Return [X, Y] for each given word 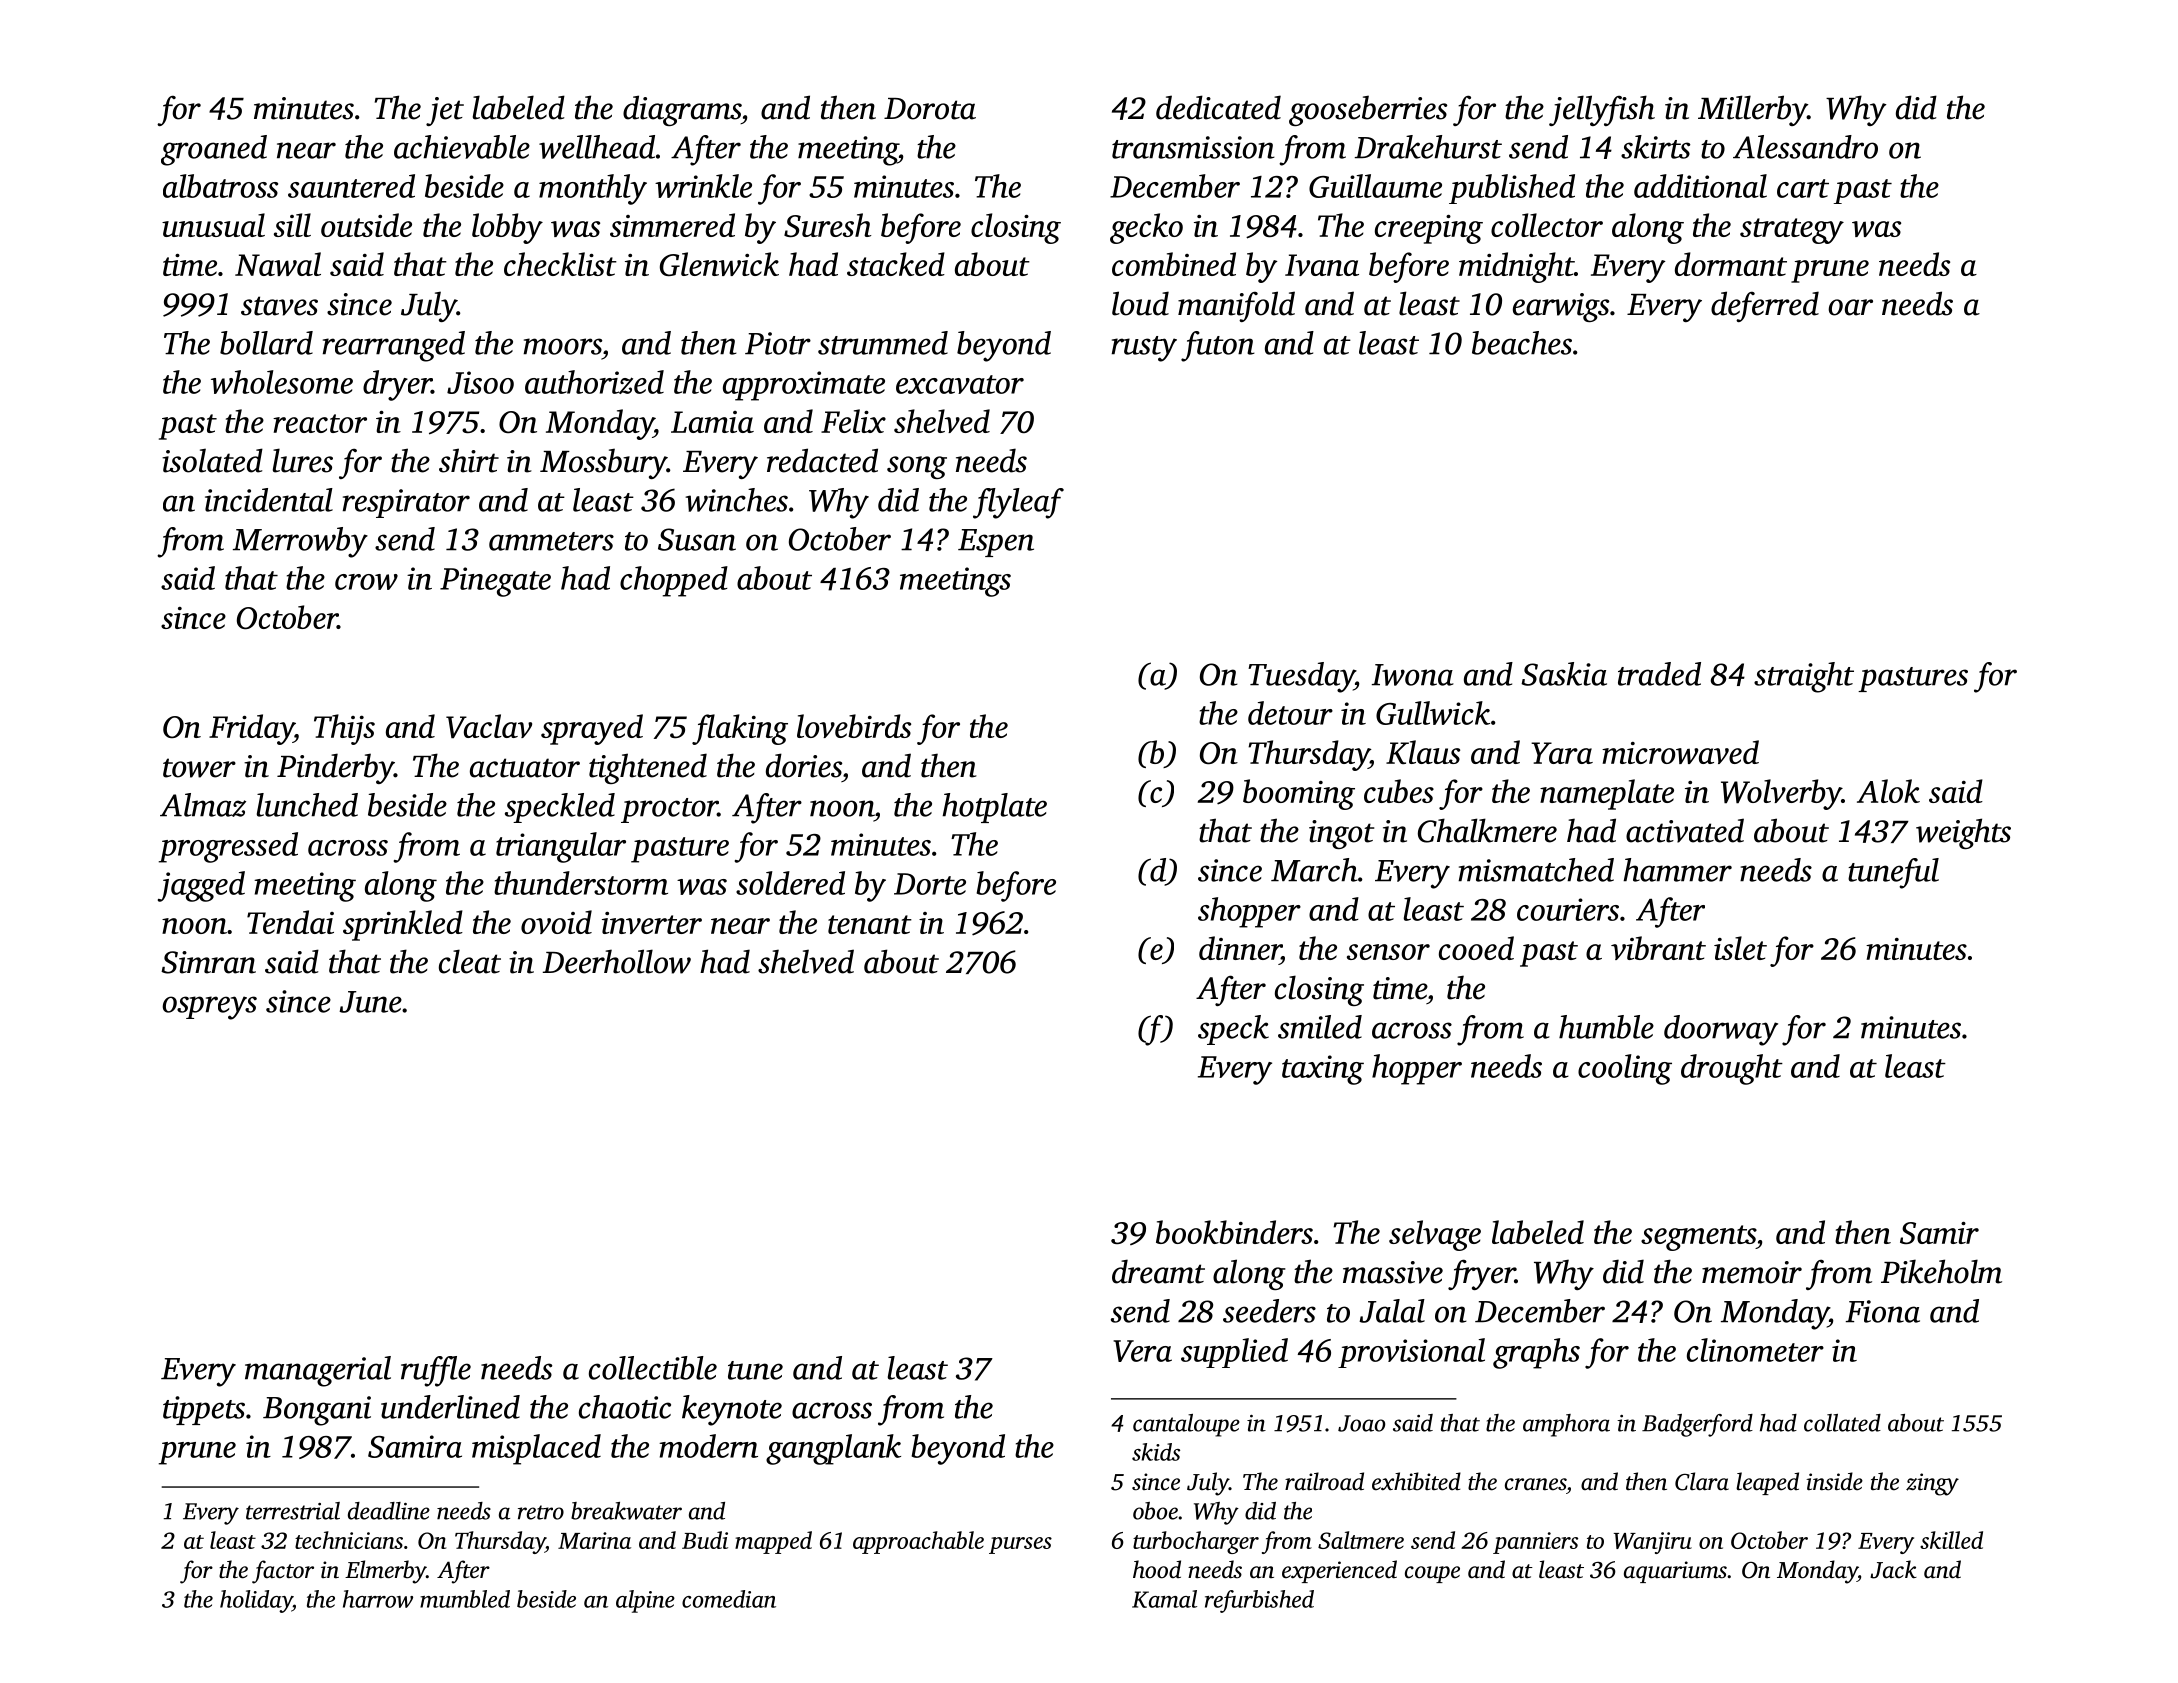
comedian [729, 1599]
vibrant [1658, 948]
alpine [645, 1601]
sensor [1388, 952]
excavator [960, 384]
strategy [1792, 231]
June [370, 1002]
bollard [266, 343]
